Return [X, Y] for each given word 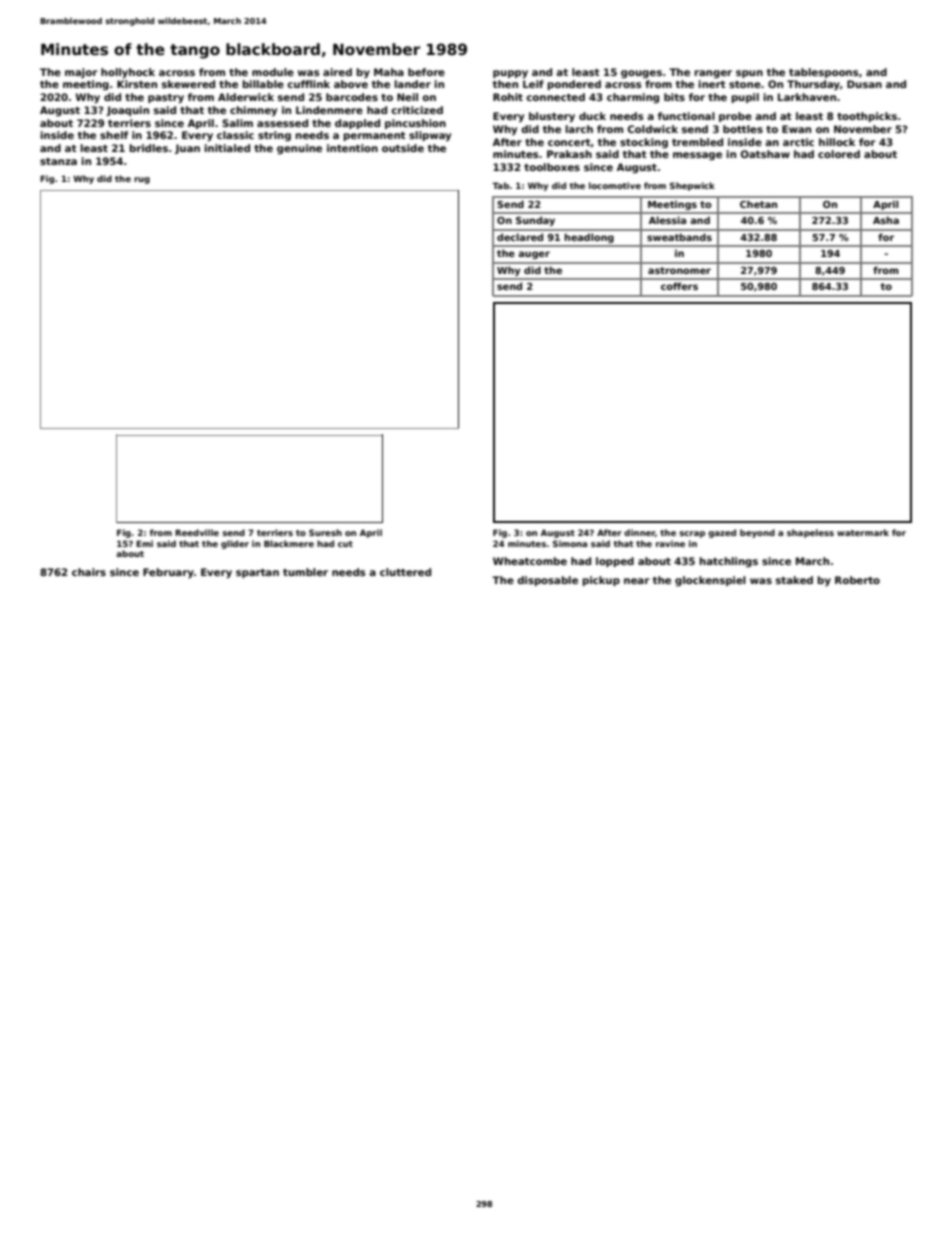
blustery [552, 117]
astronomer [679, 270]
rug [142, 180]
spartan [257, 573]
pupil [745, 98]
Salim [237, 123]
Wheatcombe [530, 561]
